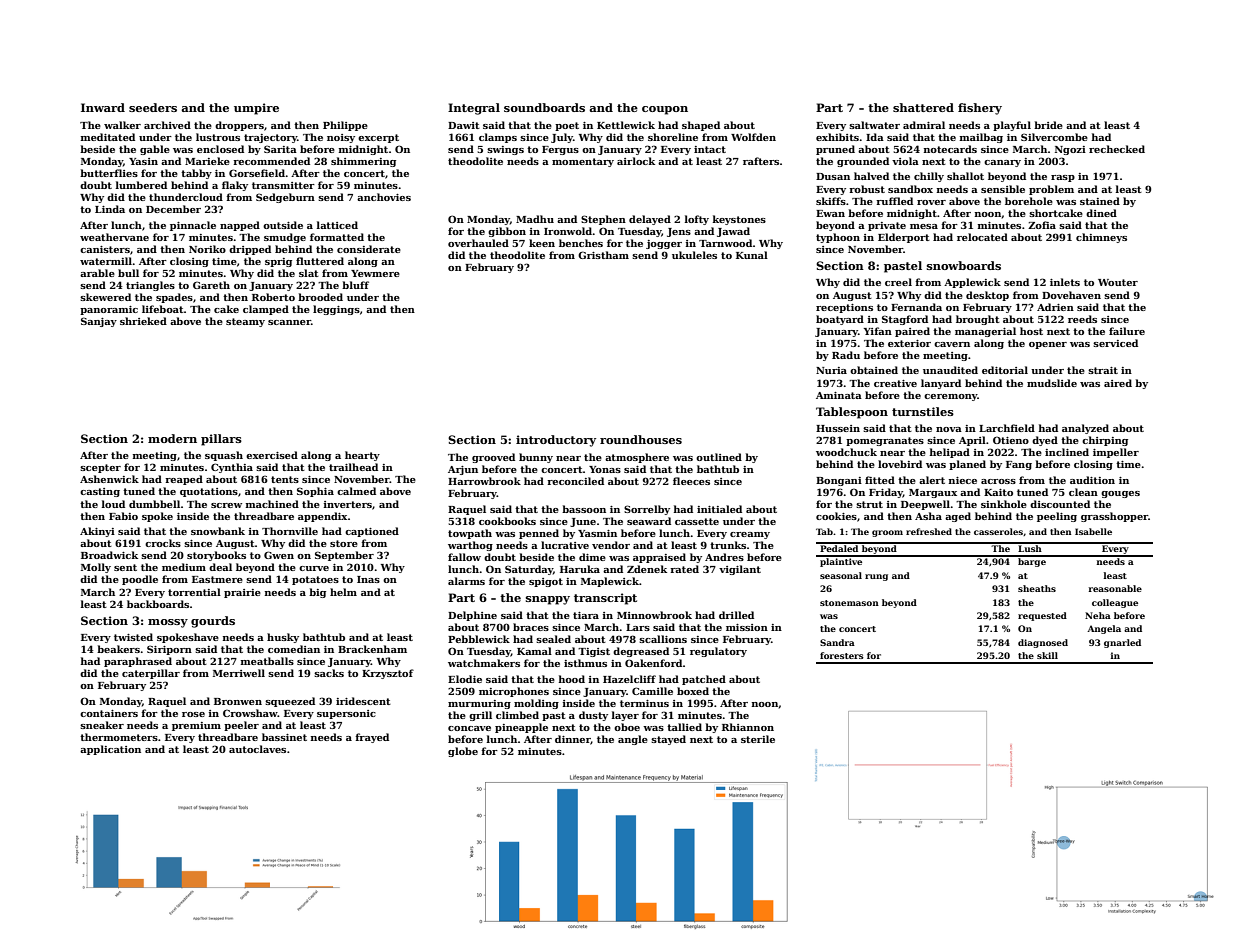 This screenshot has width=1233, height=952. Describe the element at coordinates (923, 107) in the screenshot. I see `shattered` at that location.
